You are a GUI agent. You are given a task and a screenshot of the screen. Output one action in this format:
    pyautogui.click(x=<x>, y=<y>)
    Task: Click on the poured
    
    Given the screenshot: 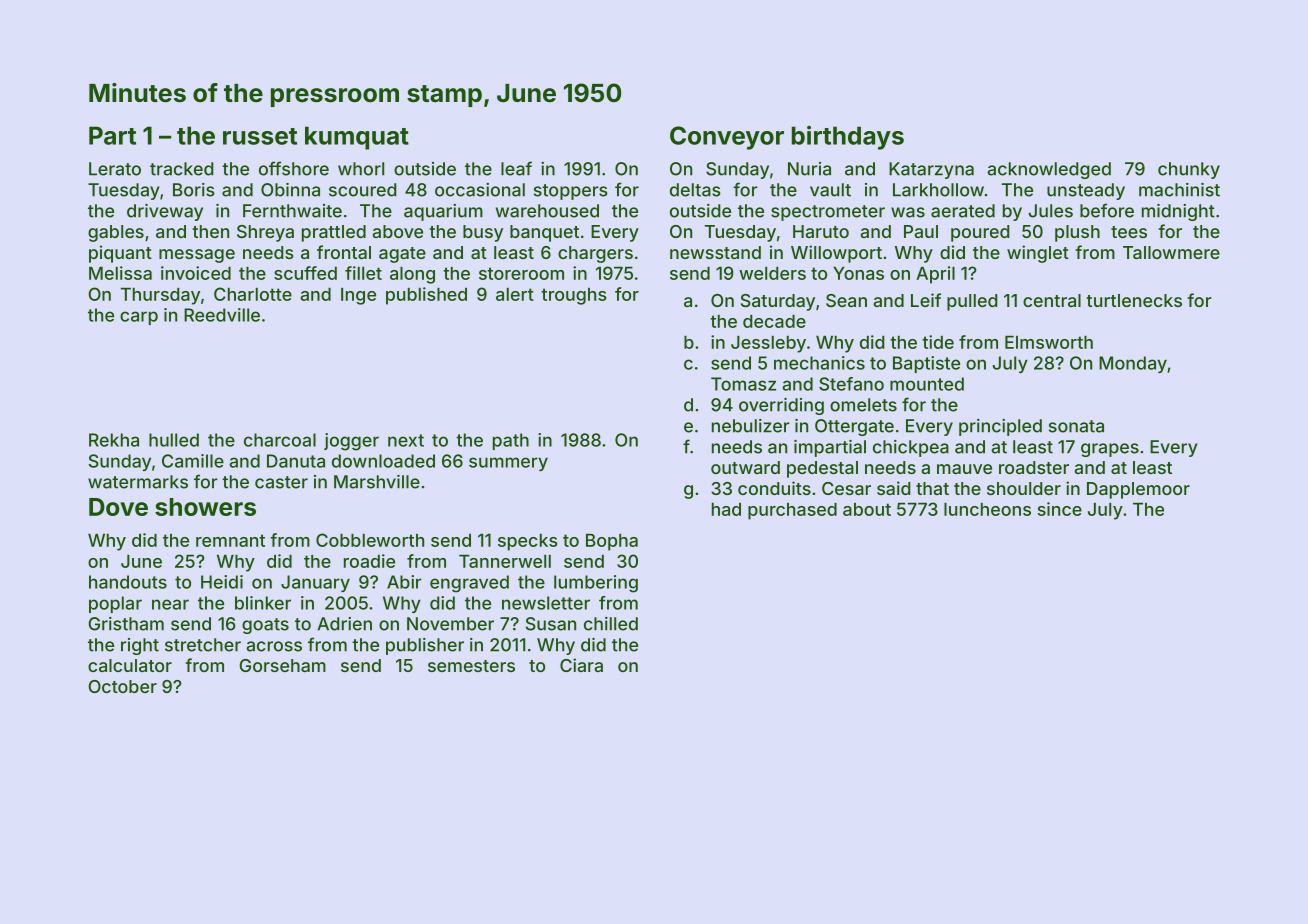 What is the action you would take?
    pyautogui.click(x=980, y=233)
